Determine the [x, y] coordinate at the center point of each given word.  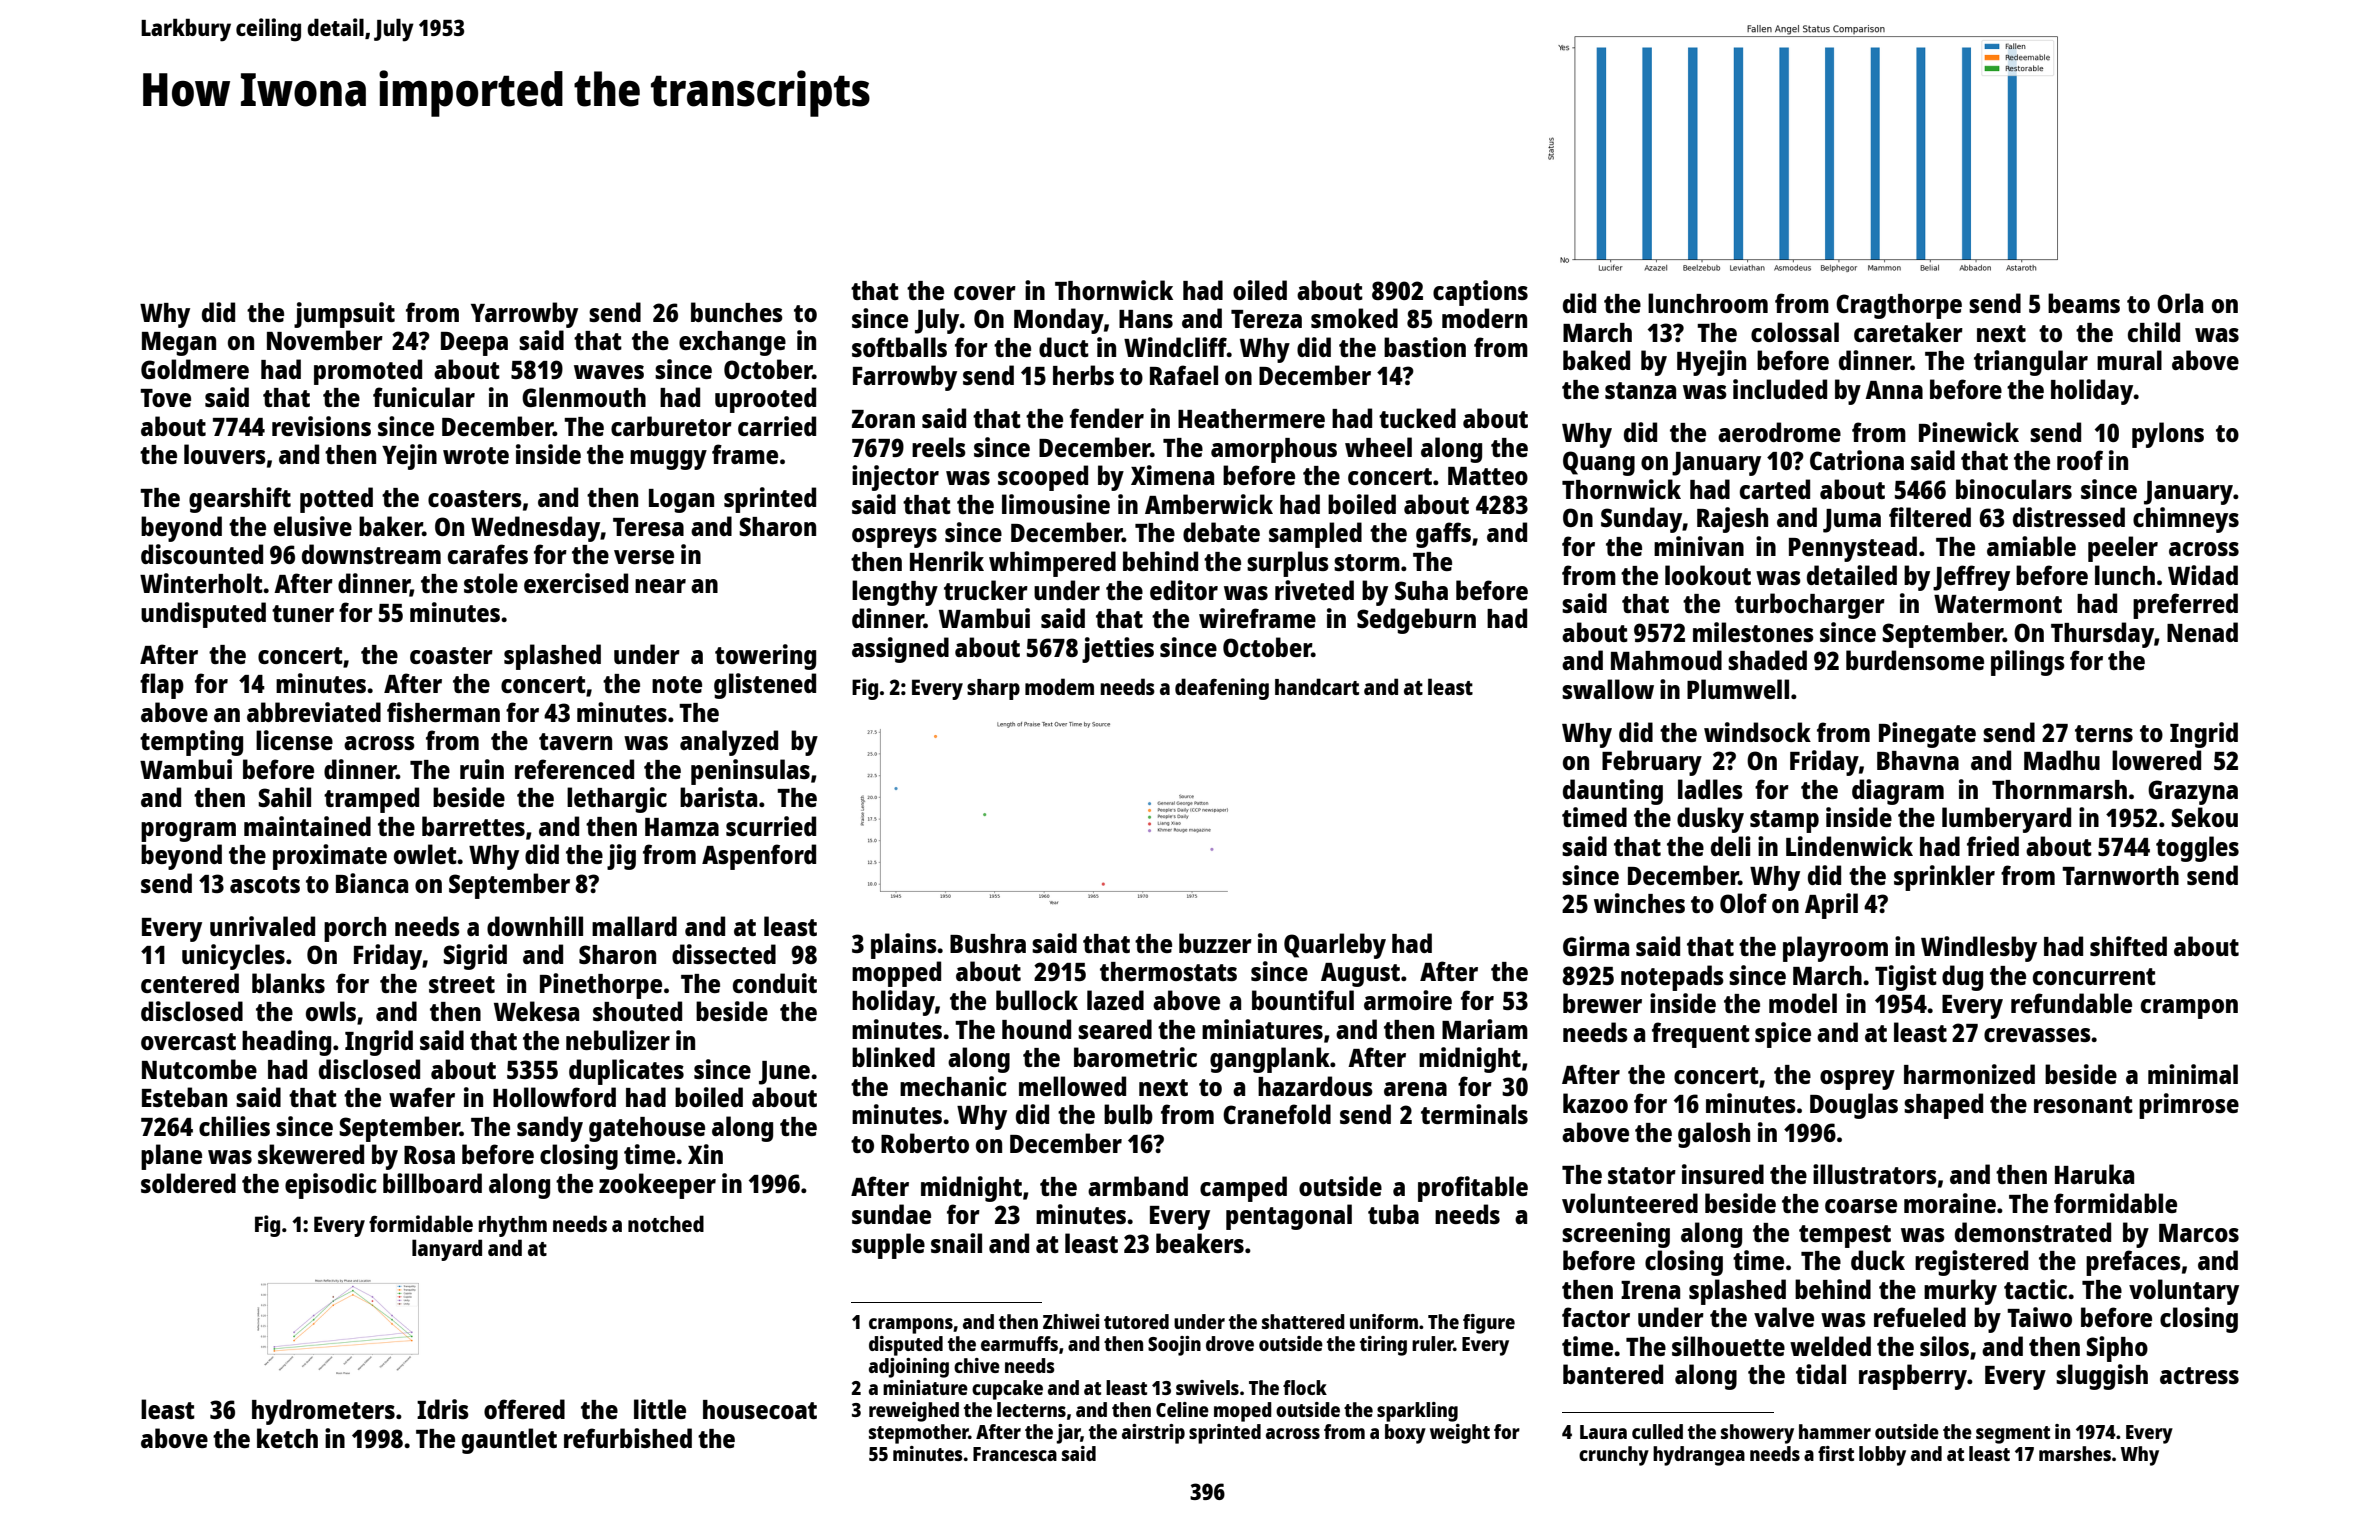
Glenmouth [584, 397]
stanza [1640, 390]
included [1780, 389]
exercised [576, 583]
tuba [1393, 1214]
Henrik [947, 561]
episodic [331, 1186]
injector [895, 478]
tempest [1845, 1236]
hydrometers [323, 1412]
